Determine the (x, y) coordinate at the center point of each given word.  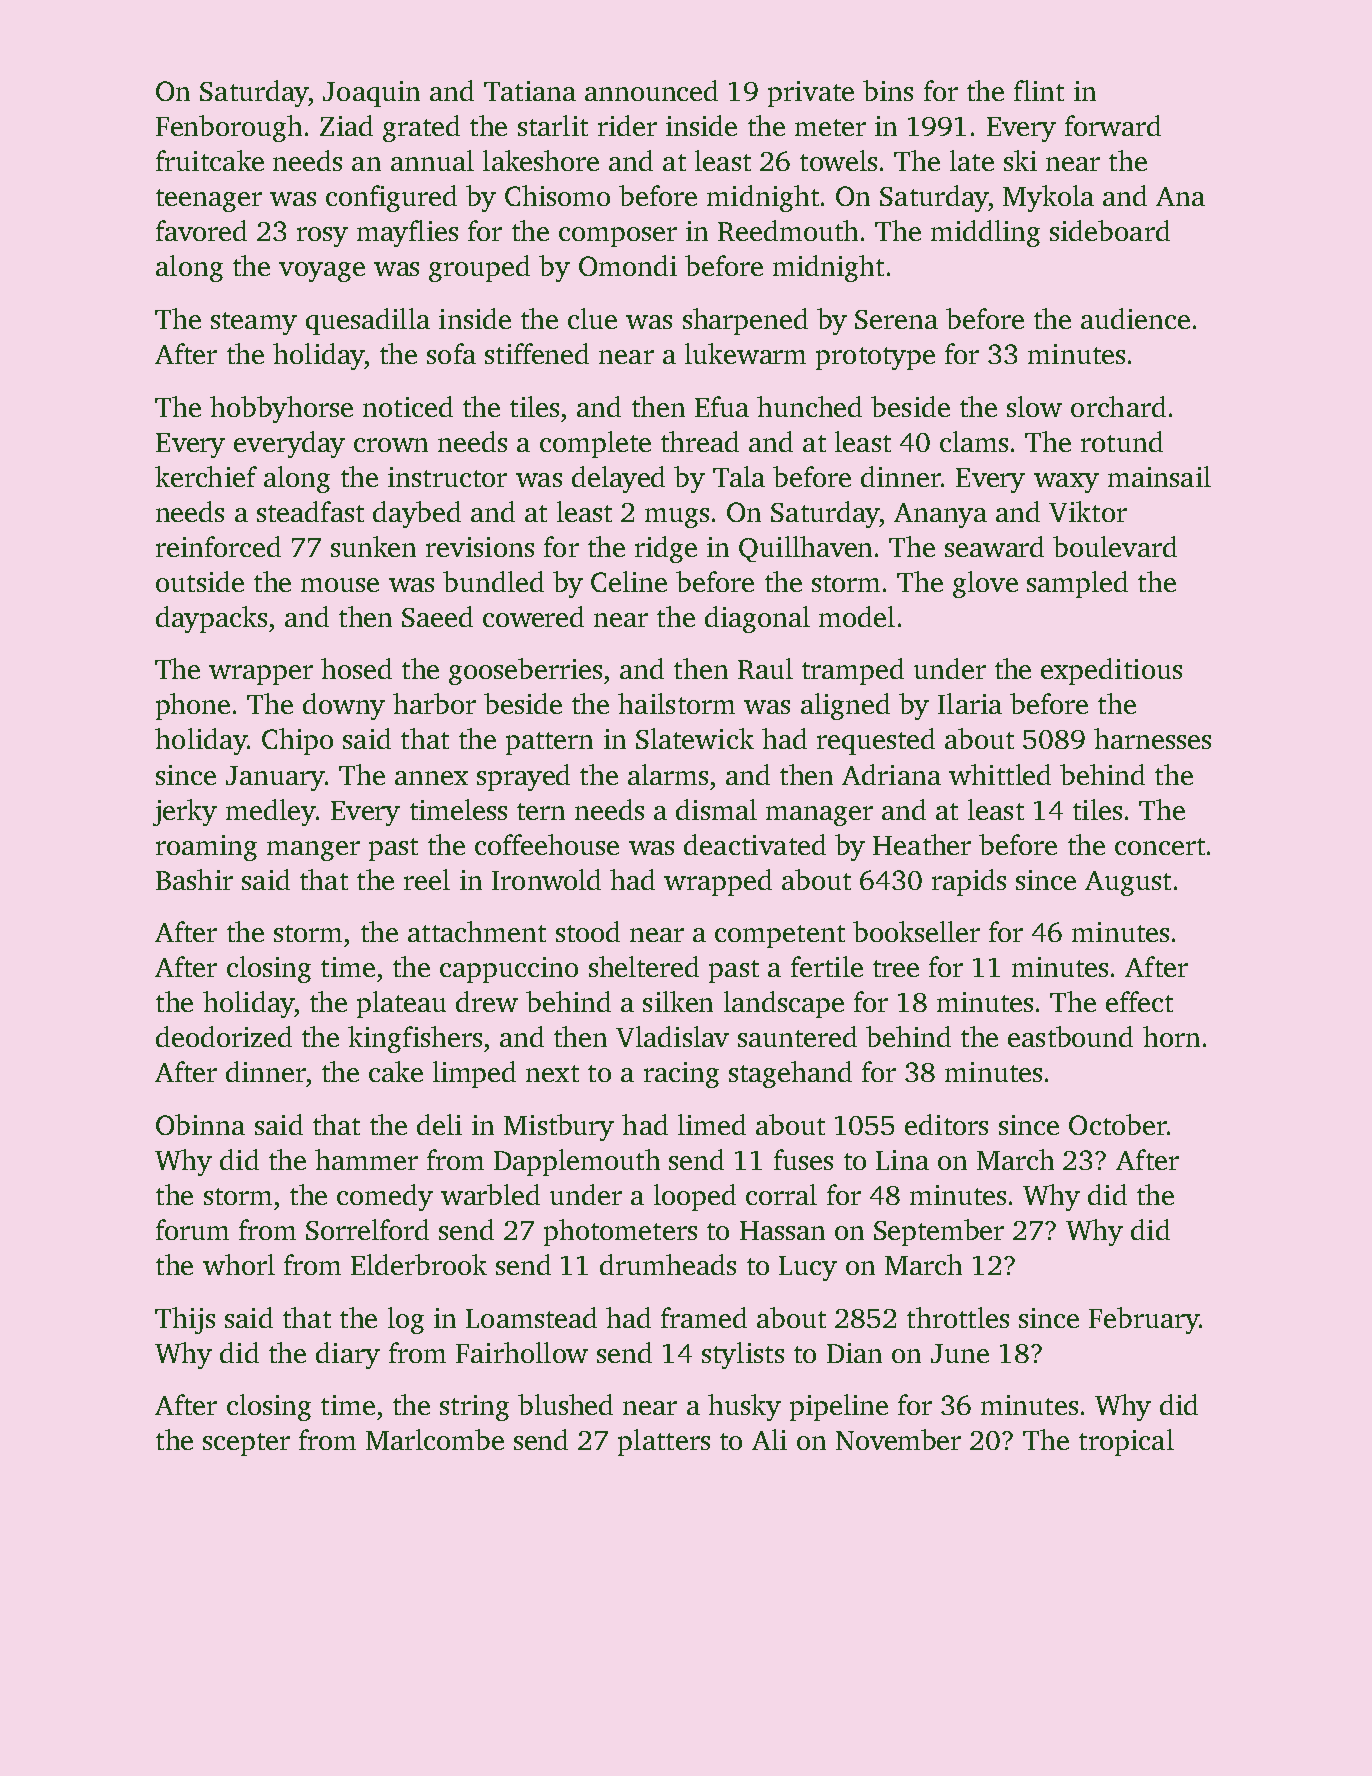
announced (651, 90)
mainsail (1159, 476)
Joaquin (371, 94)
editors (946, 1124)
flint (1039, 90)
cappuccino (509, 970)
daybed (417, 514)
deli (439, 1124)
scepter (246, 1444)
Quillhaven (805, 549)
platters (664, 1442)
